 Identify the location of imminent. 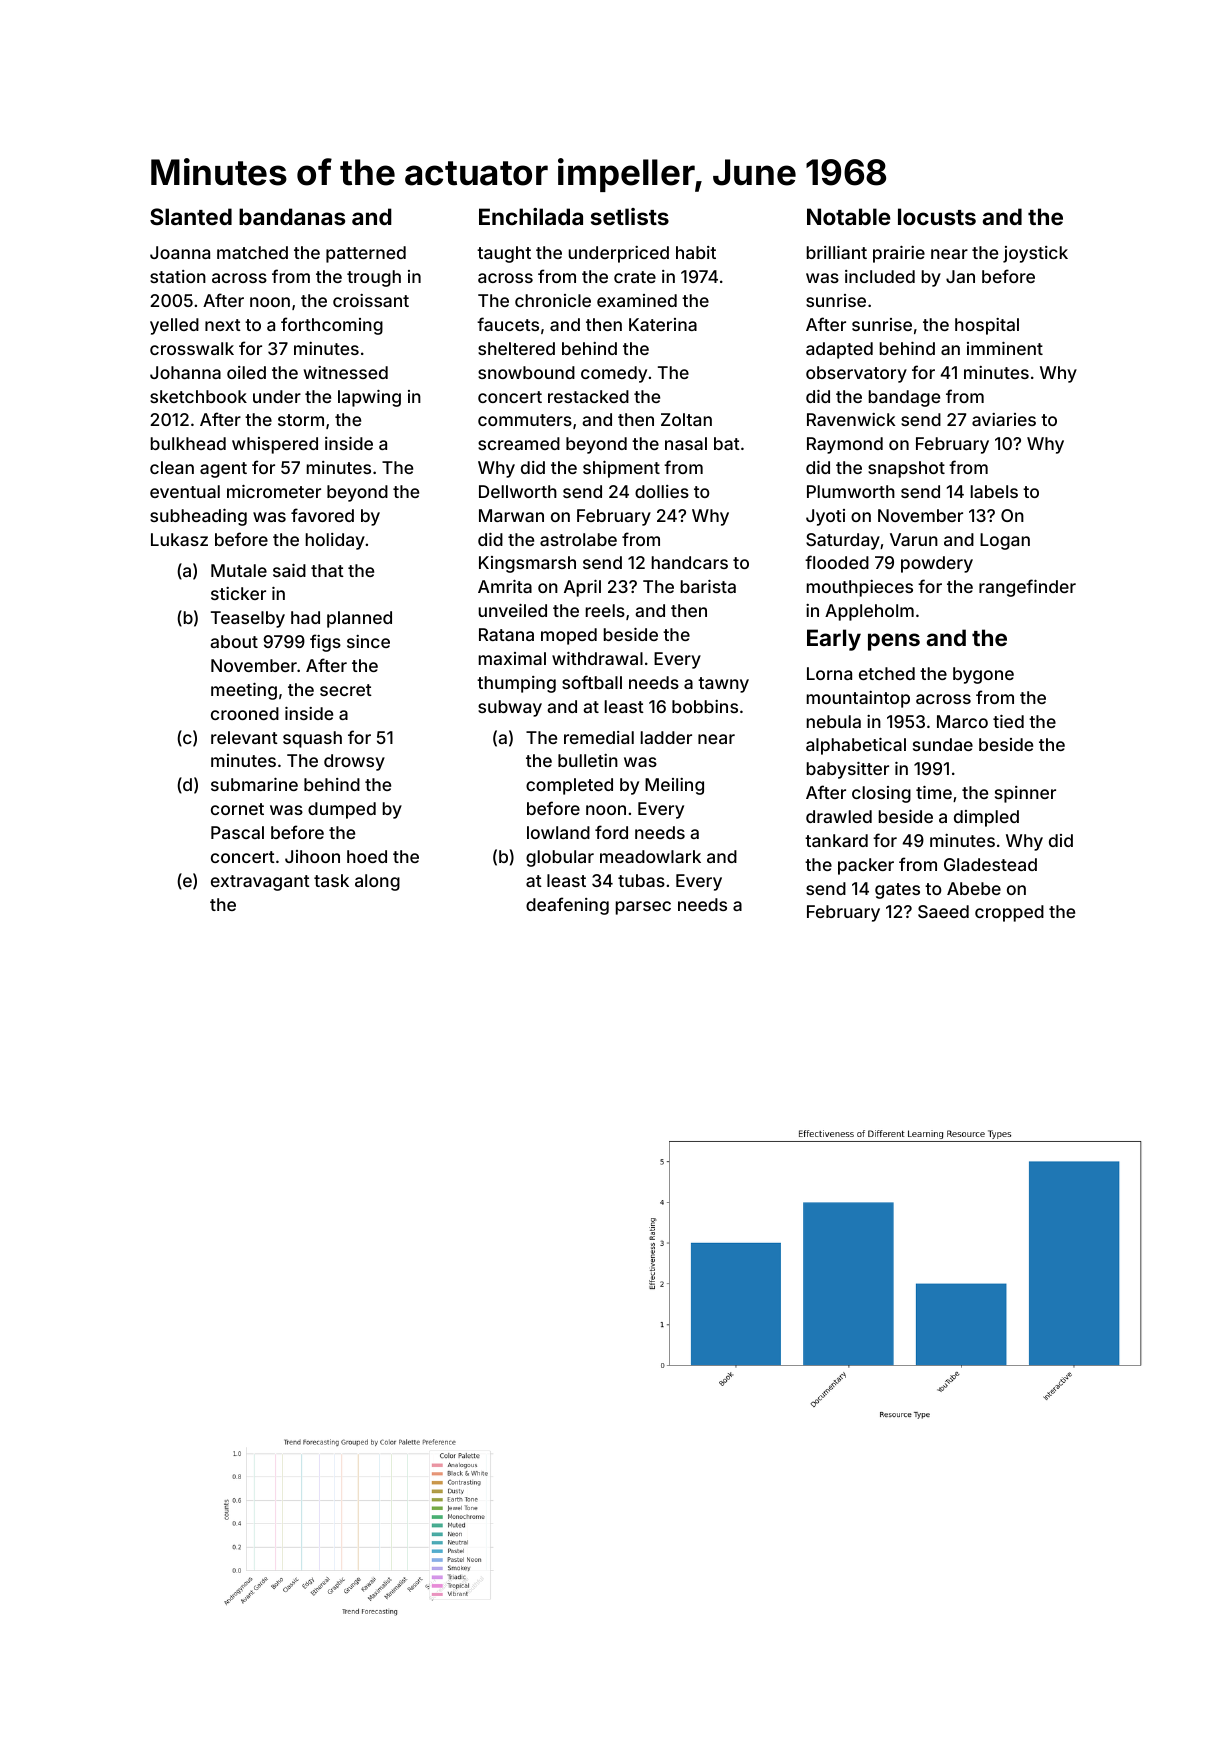
(1005, 348).
